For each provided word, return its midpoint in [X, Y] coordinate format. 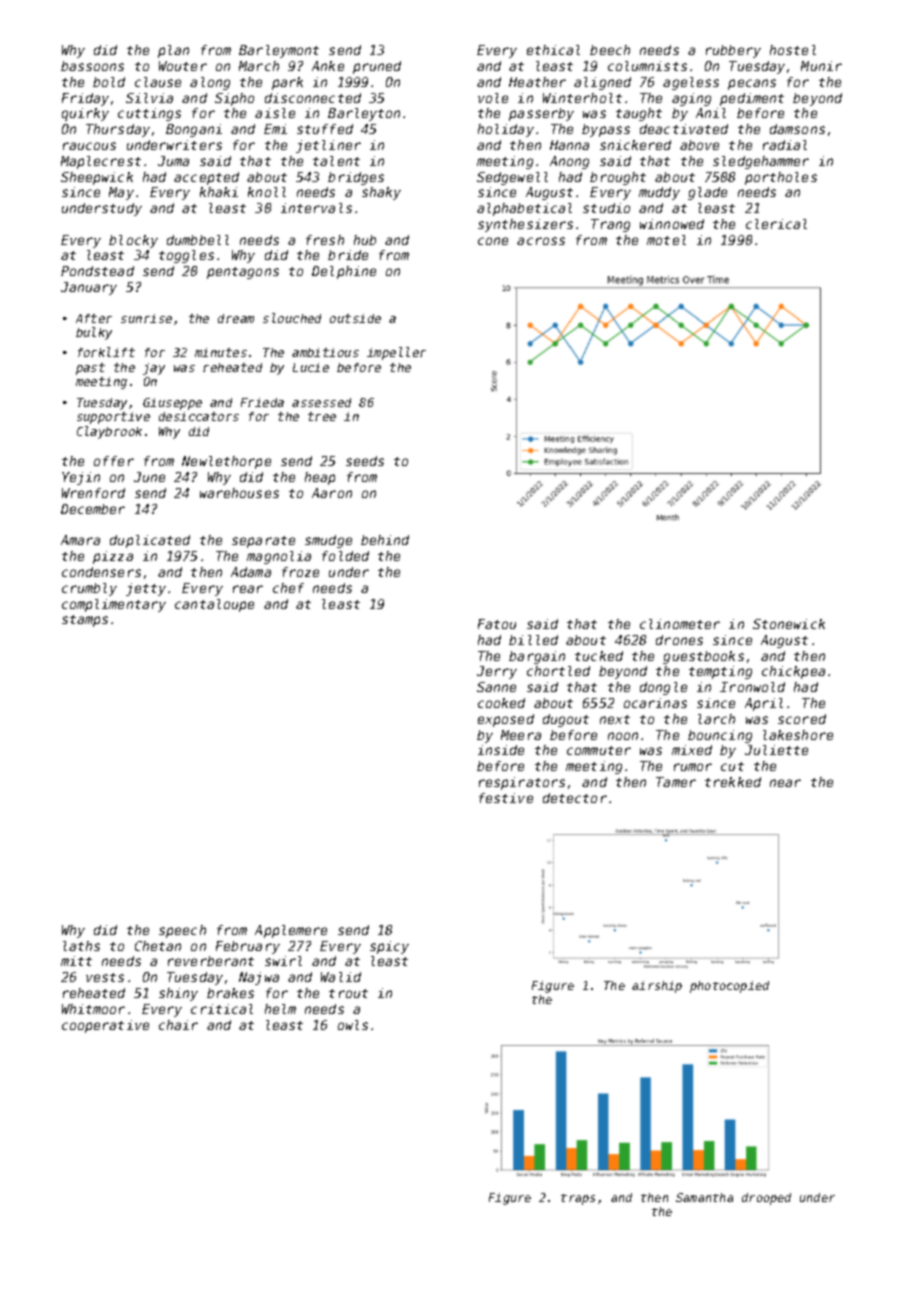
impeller [396, 353]
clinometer [680, 624]
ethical [553, 50]
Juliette [776, 750]
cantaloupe [214, 605]
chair [178, 1025]
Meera [521, 735]
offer [114, 461]
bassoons [92, 66]
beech [610, 50]
